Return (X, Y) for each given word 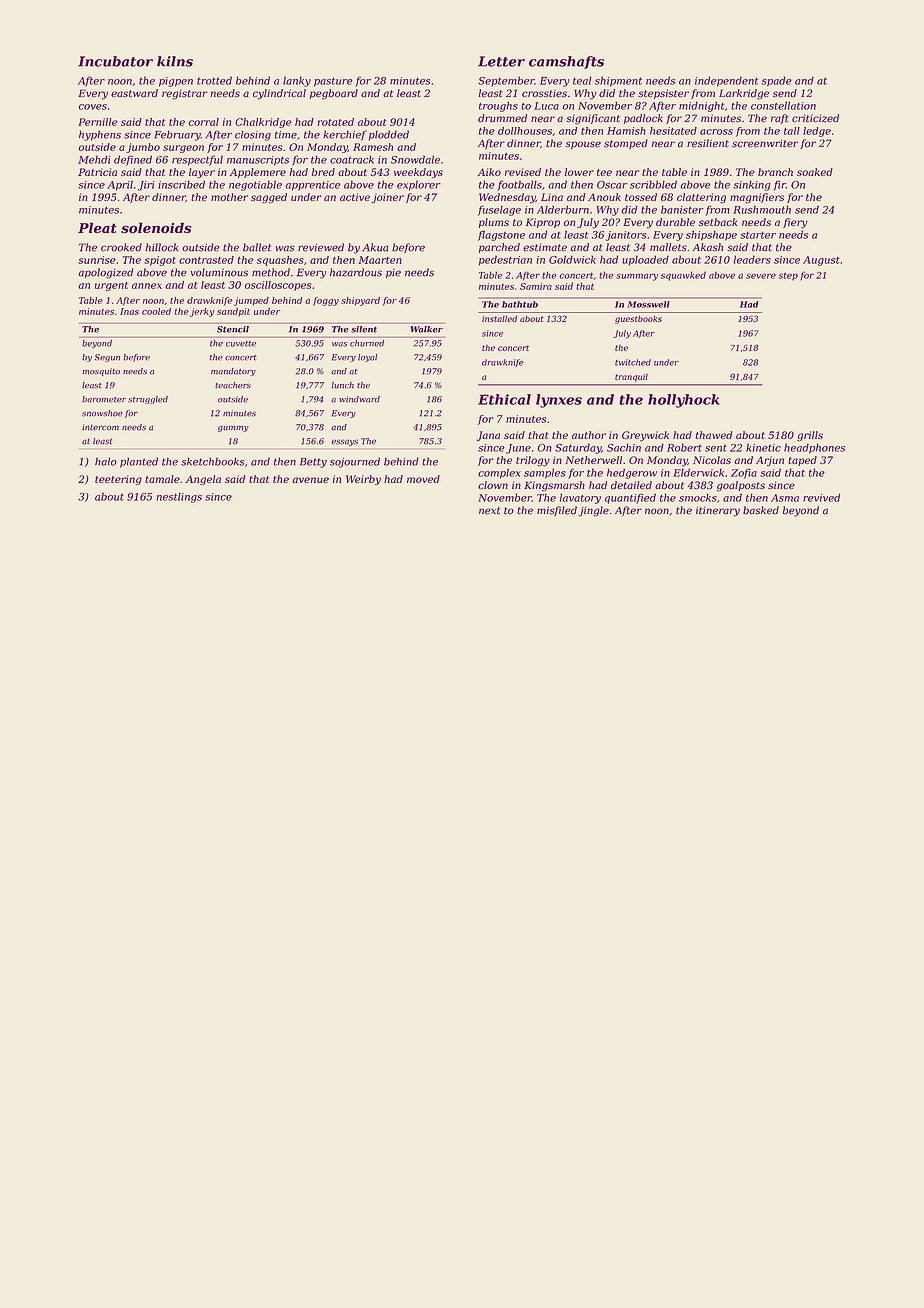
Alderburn (563, 209)
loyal (367, 358)
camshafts (566, 62)
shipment (618, 81)
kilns (175, 61)
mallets (668, 247)
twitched (633, 362)
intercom (100, 427)
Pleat (97, 227)
